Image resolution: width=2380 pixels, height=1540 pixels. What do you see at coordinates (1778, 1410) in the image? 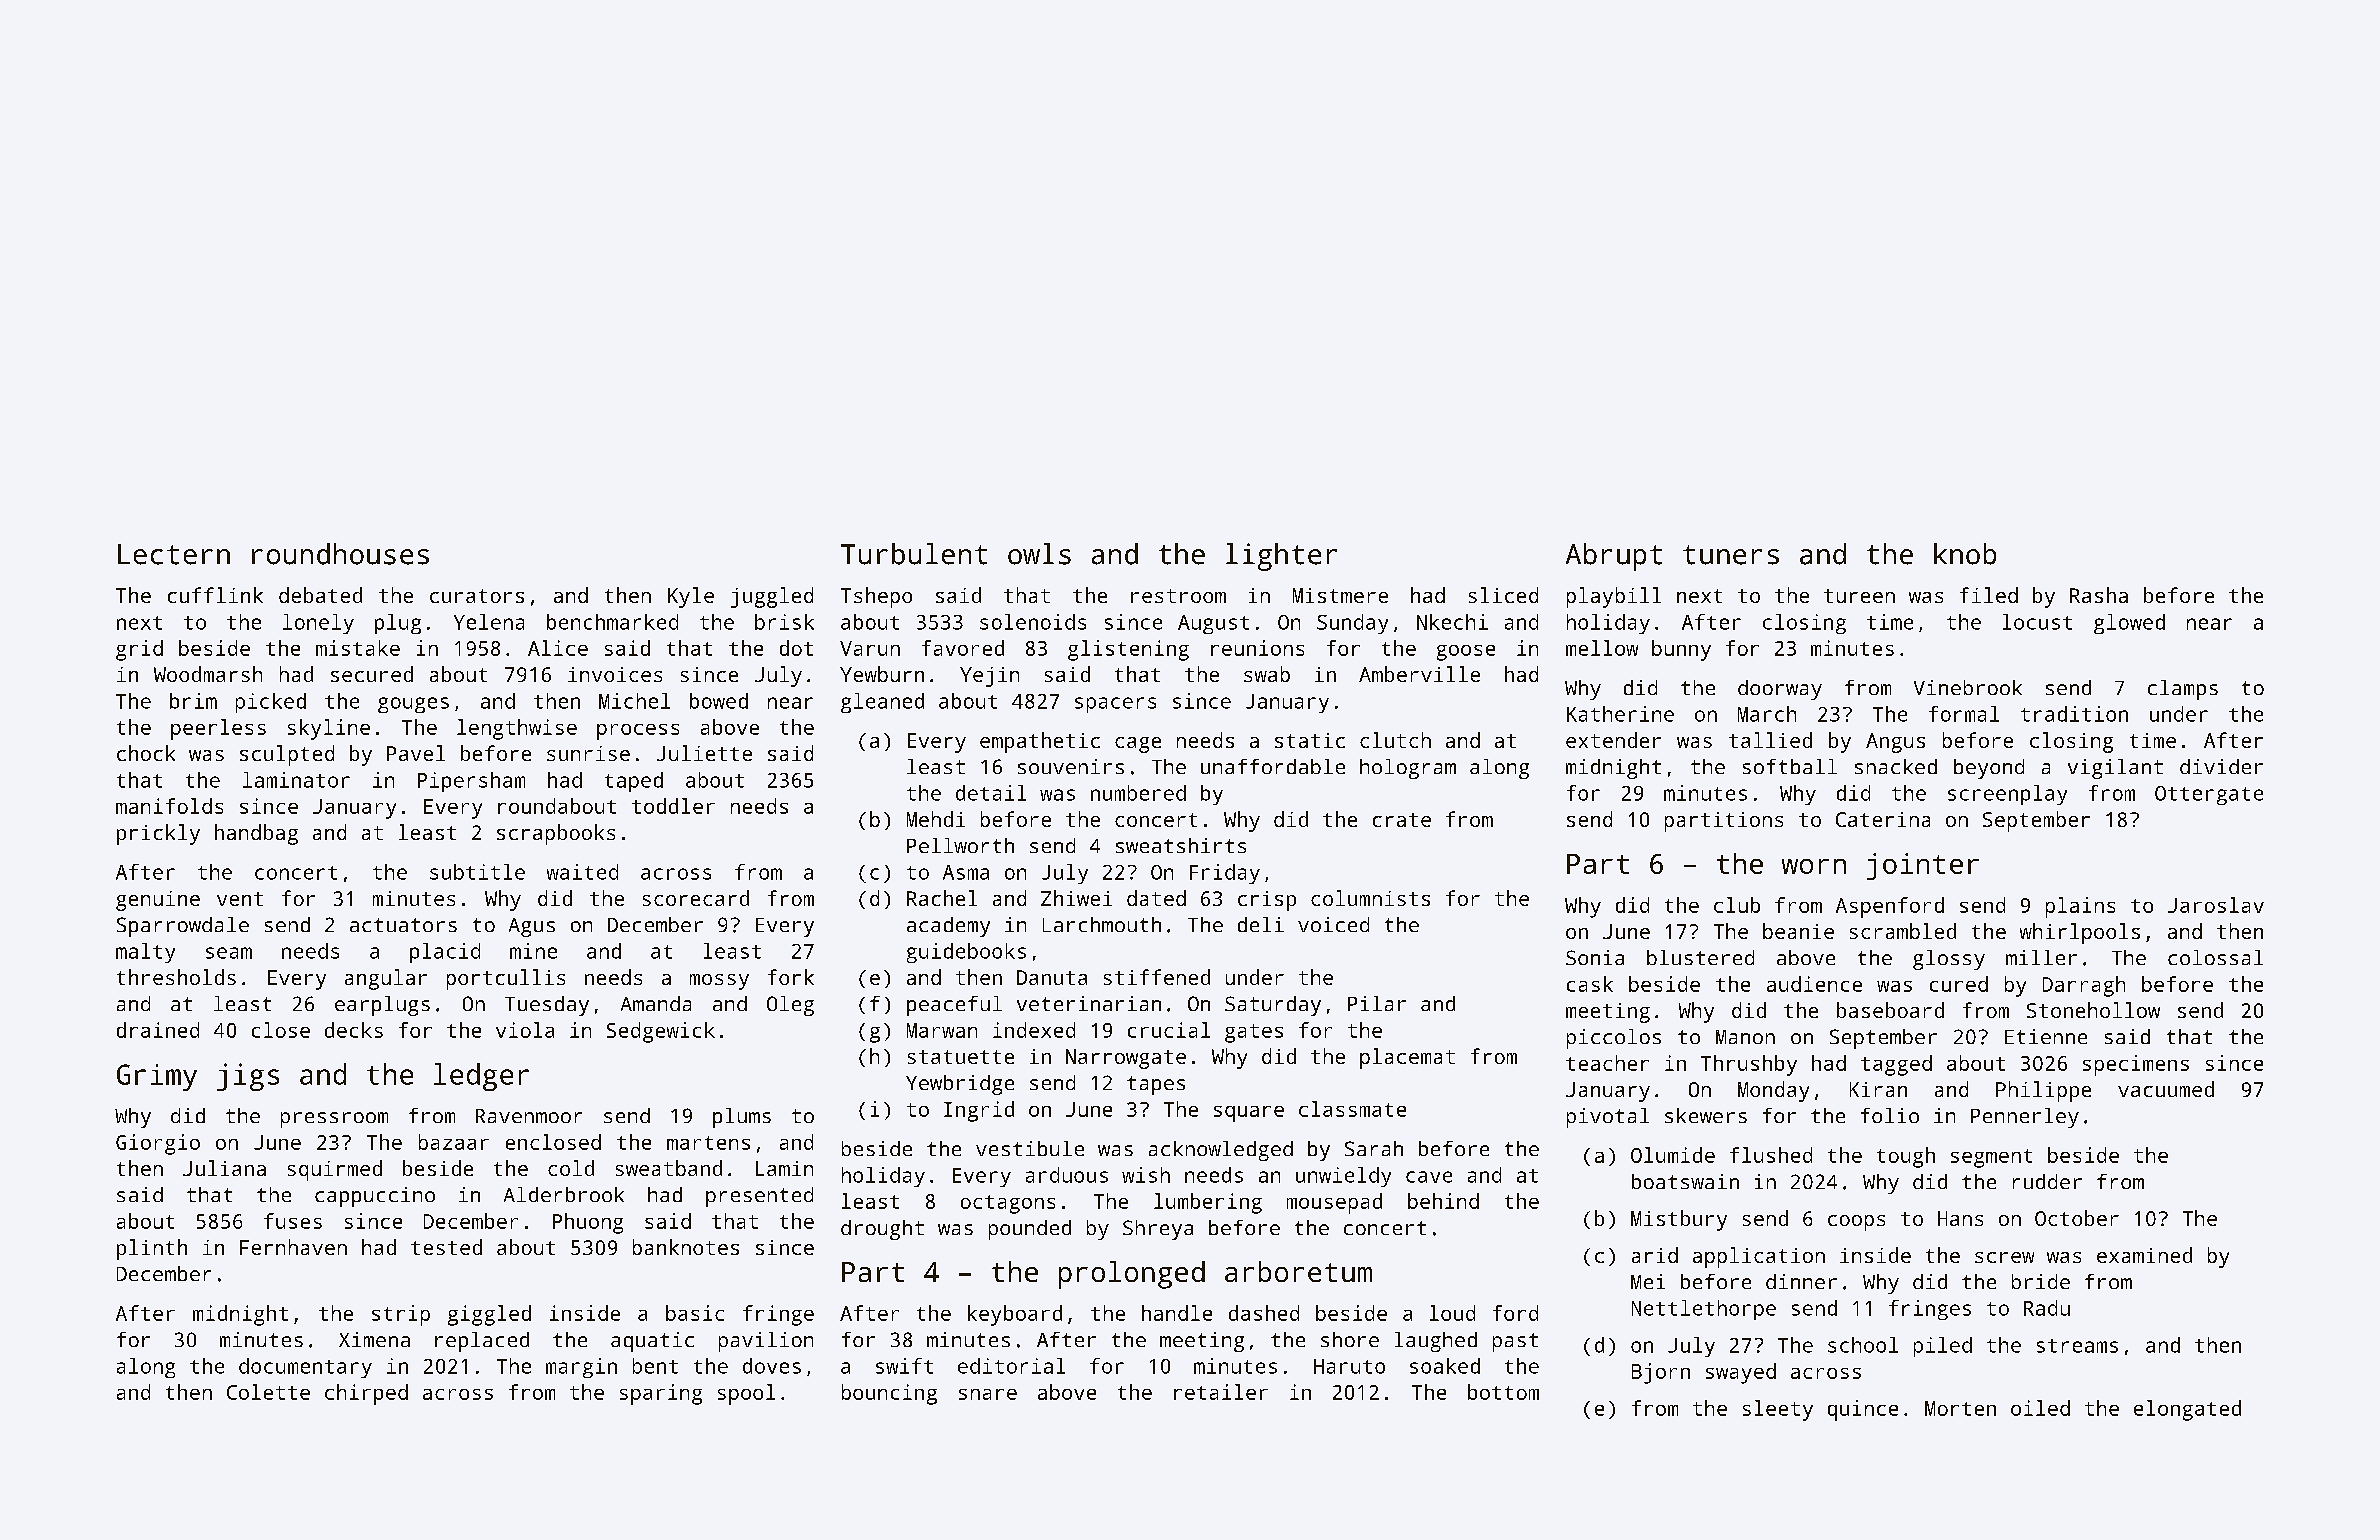
I see `sleety` at bounding box center [1778, 1410].
